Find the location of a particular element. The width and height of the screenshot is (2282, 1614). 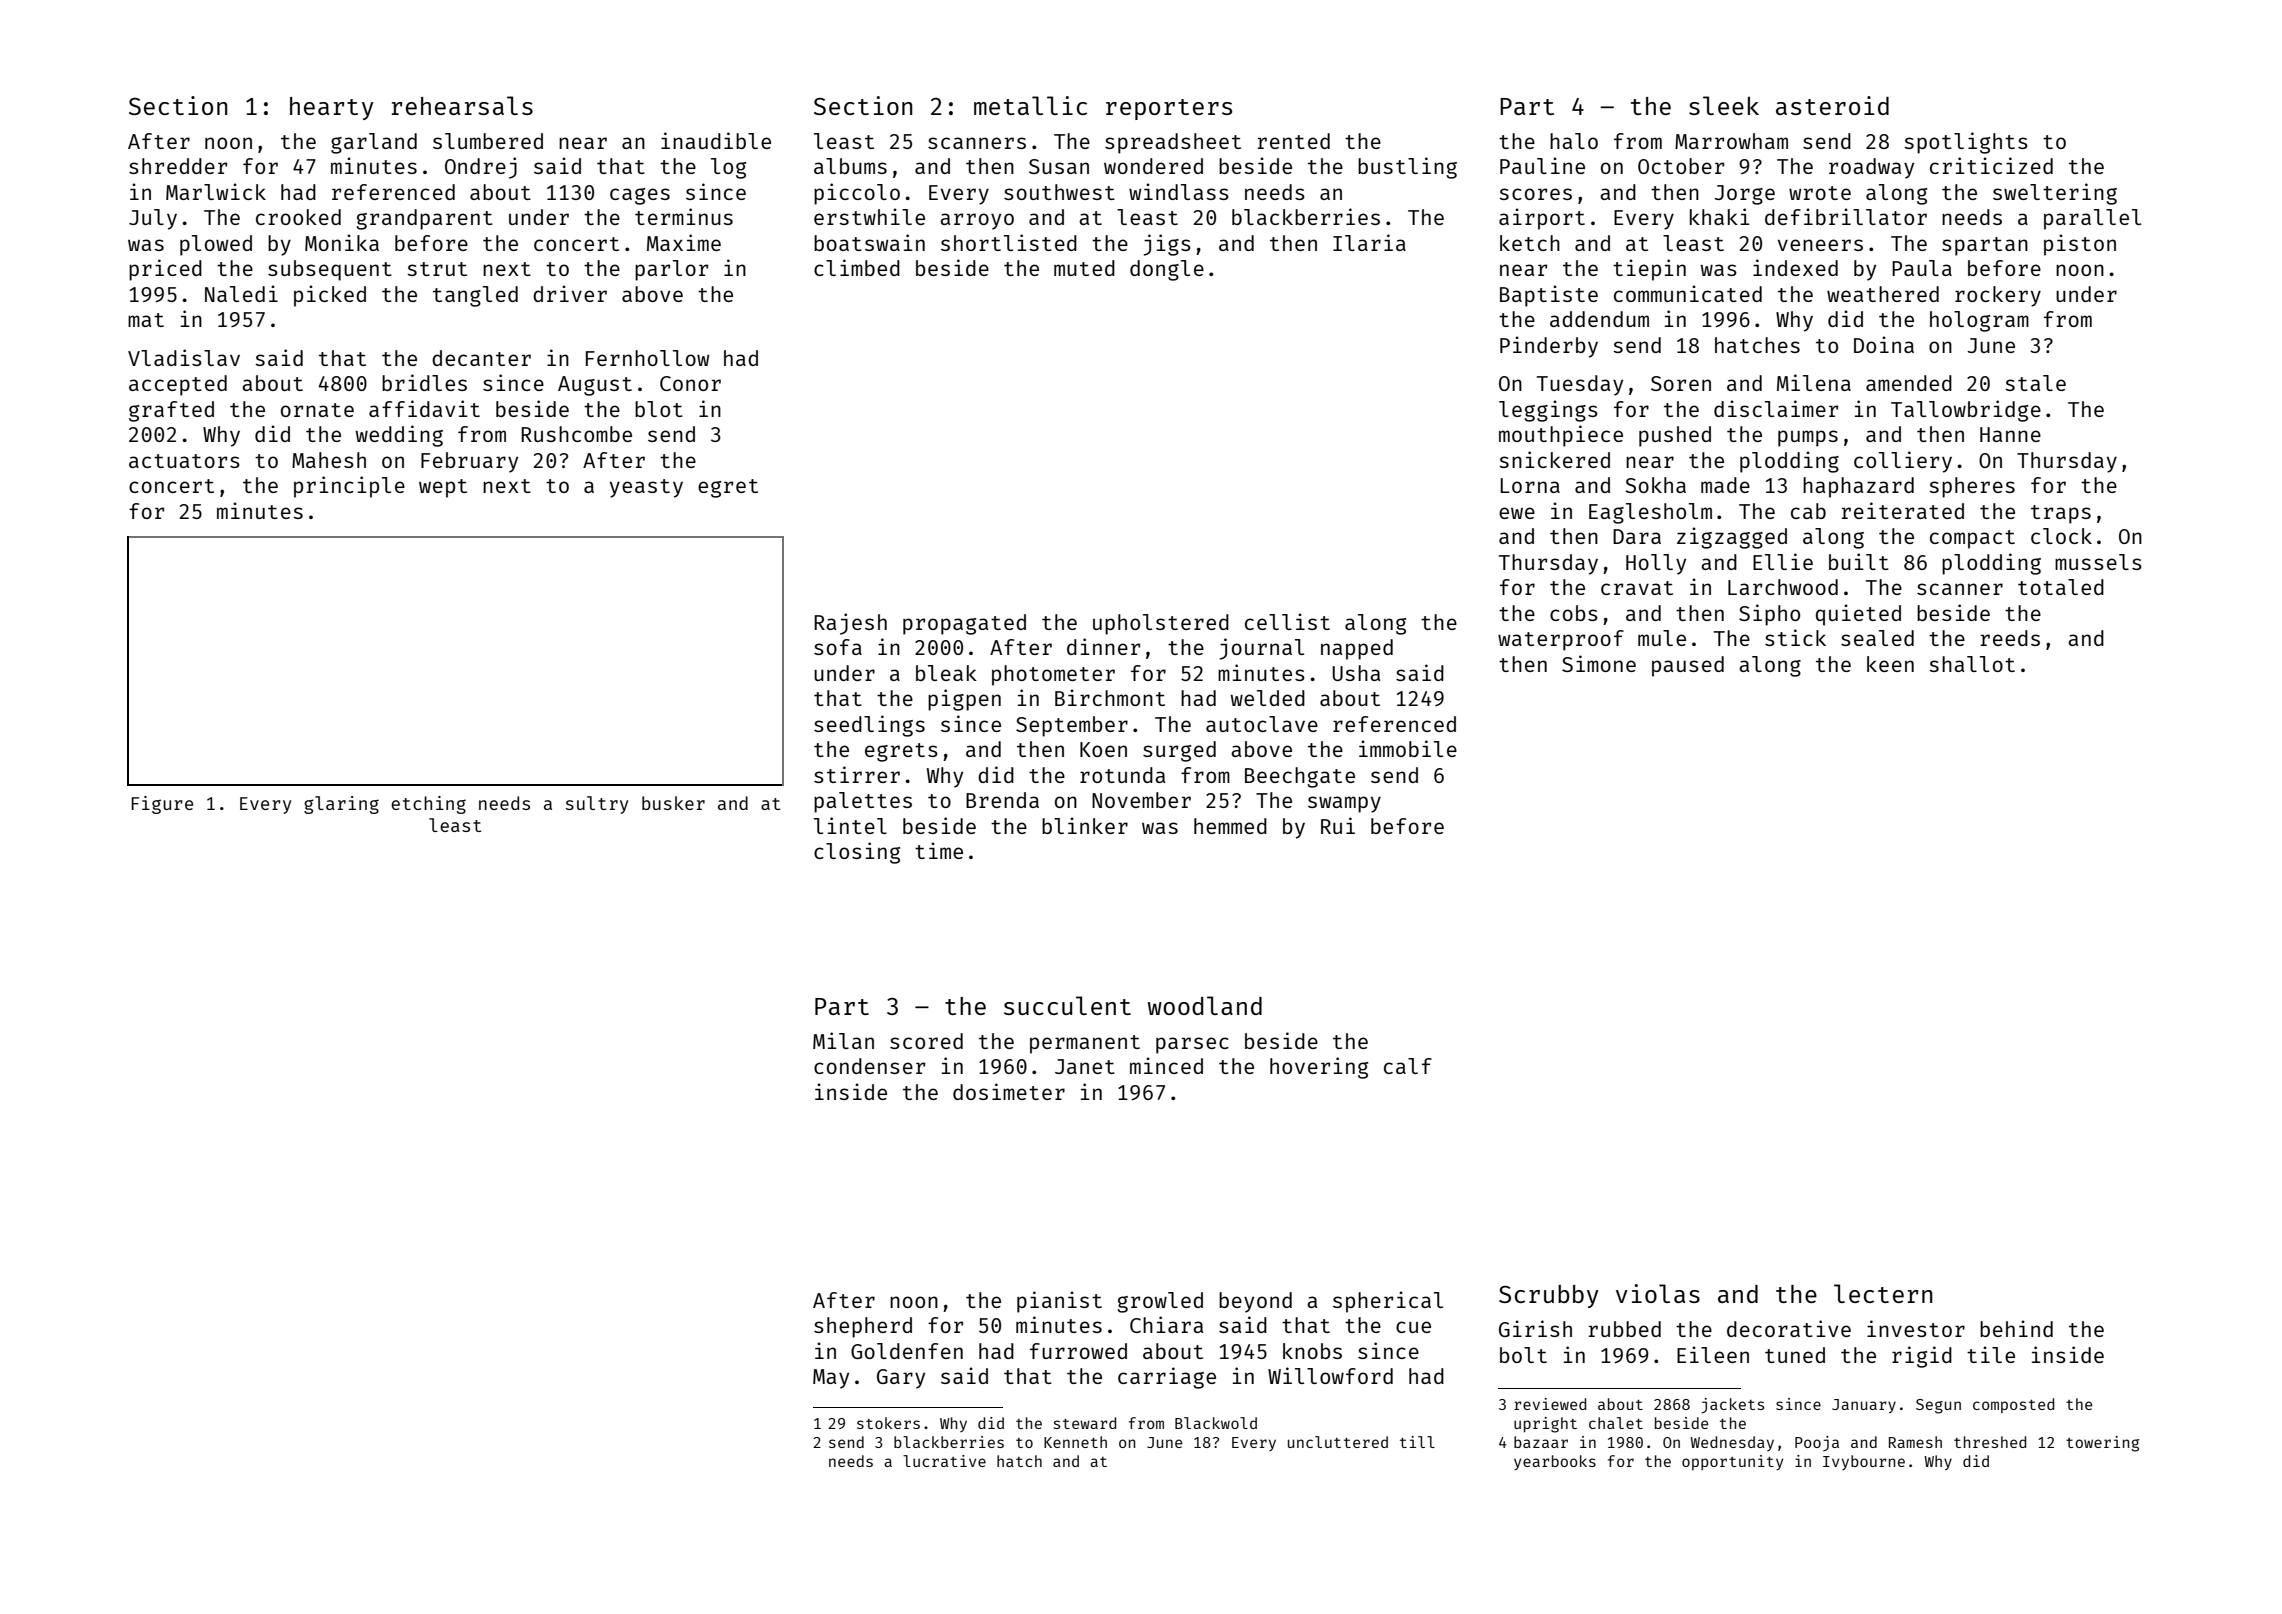

uncluttered is located at coordinates (1338, 1442).
